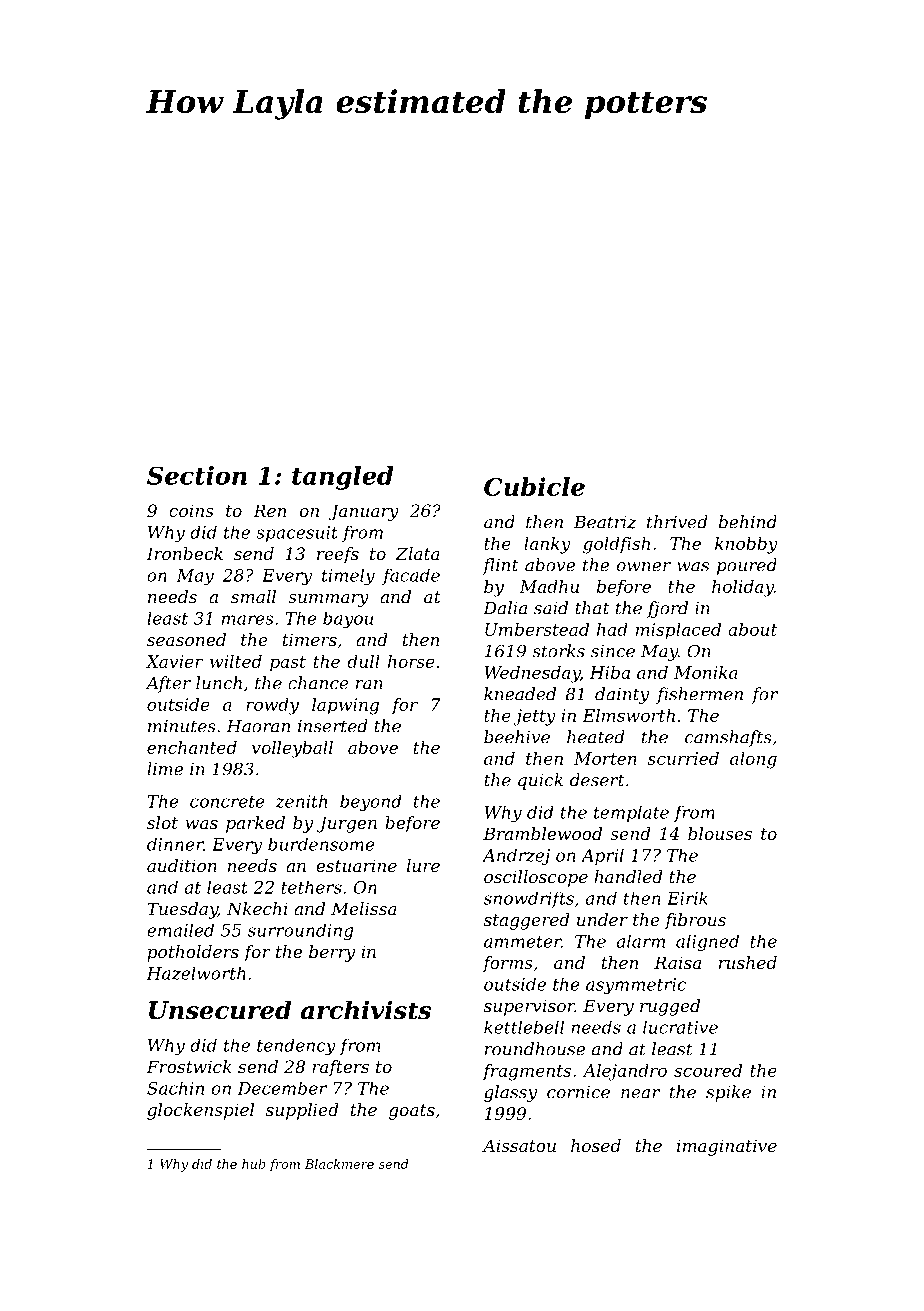 This page has height=1311, width=924. I want to click on Beatriz, so click(605, 522).
